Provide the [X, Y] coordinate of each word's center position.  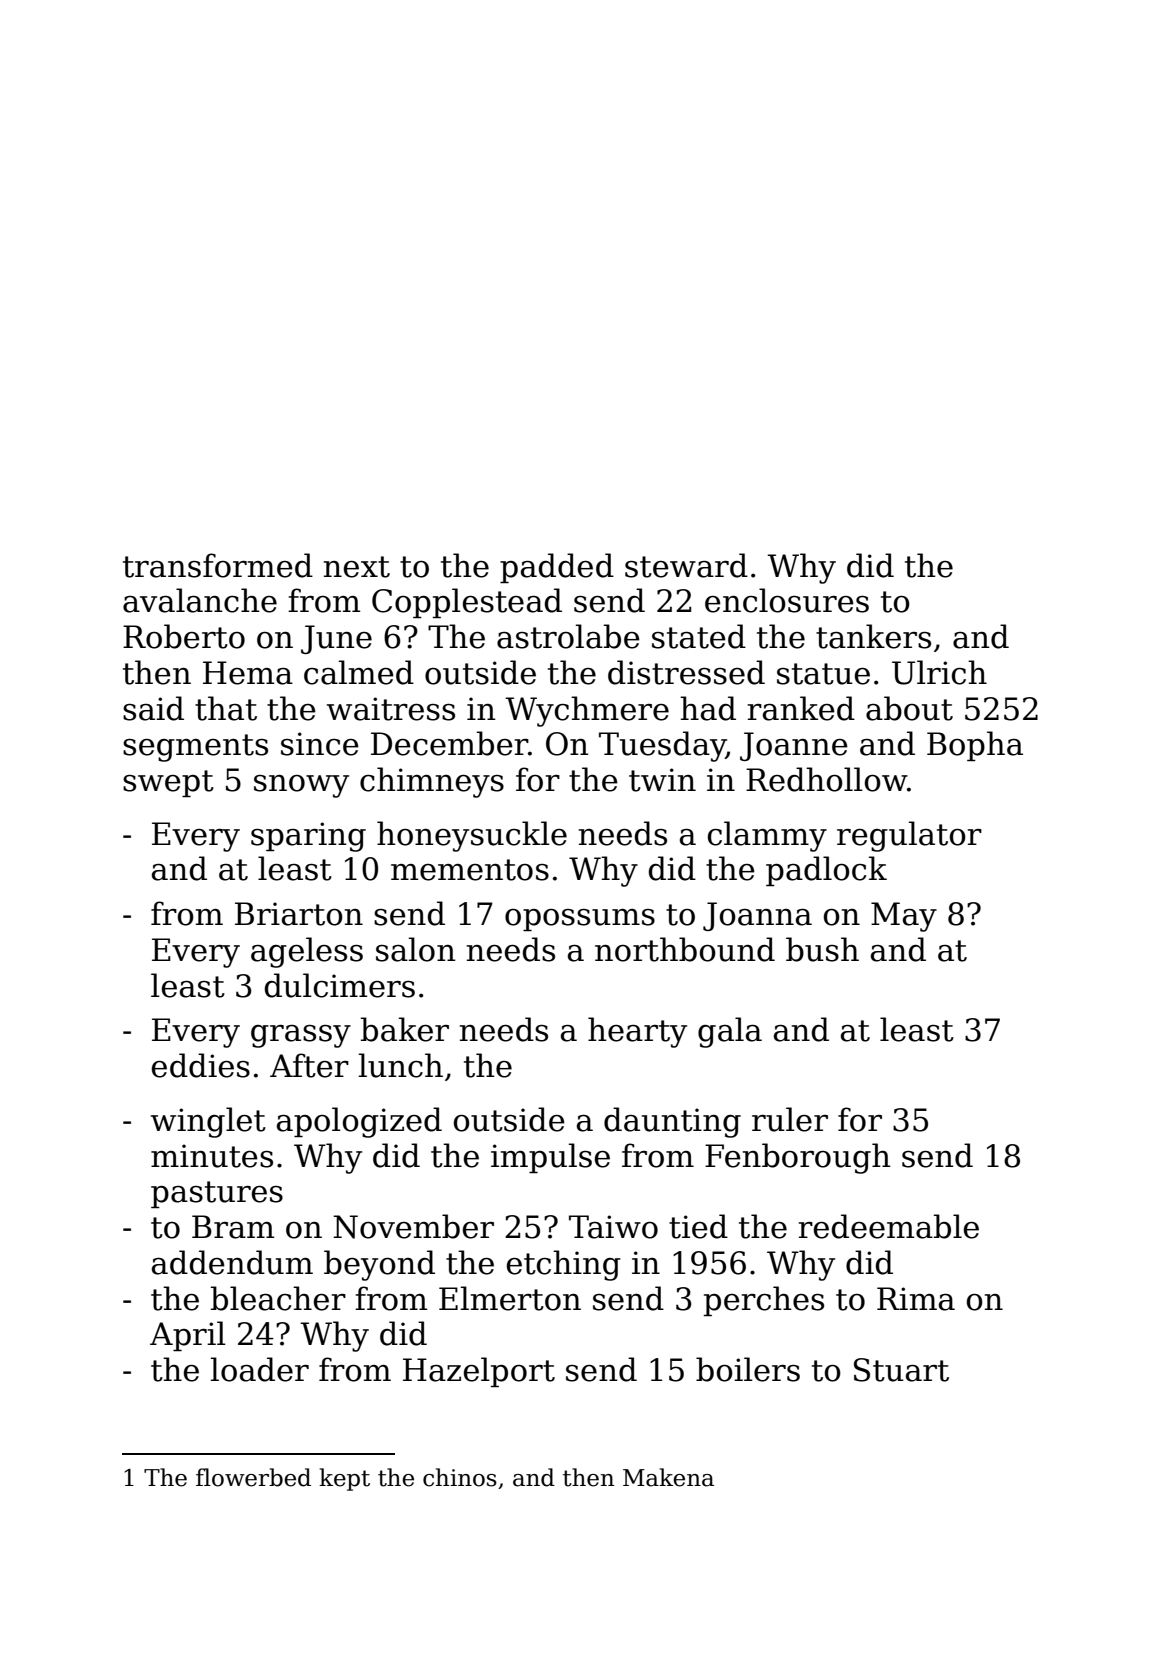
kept [344, 1479]
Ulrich [939, 672]
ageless [307, 952]
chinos [460, 1477]
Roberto [184, 636]
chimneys [432, 782]
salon [416, 949]
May [904, 917]
